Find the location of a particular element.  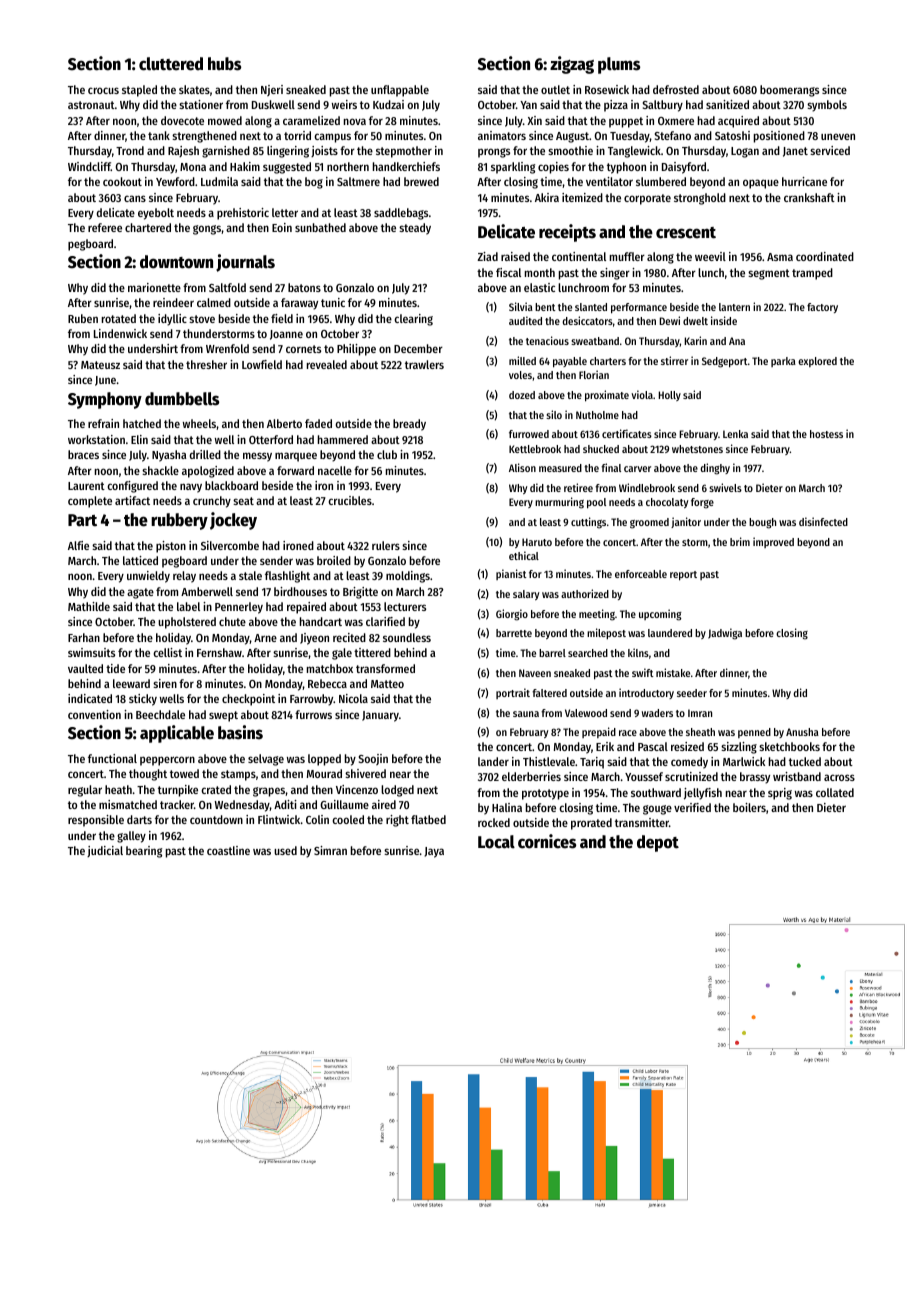

furrowed is located at coordinates (529, 434).
